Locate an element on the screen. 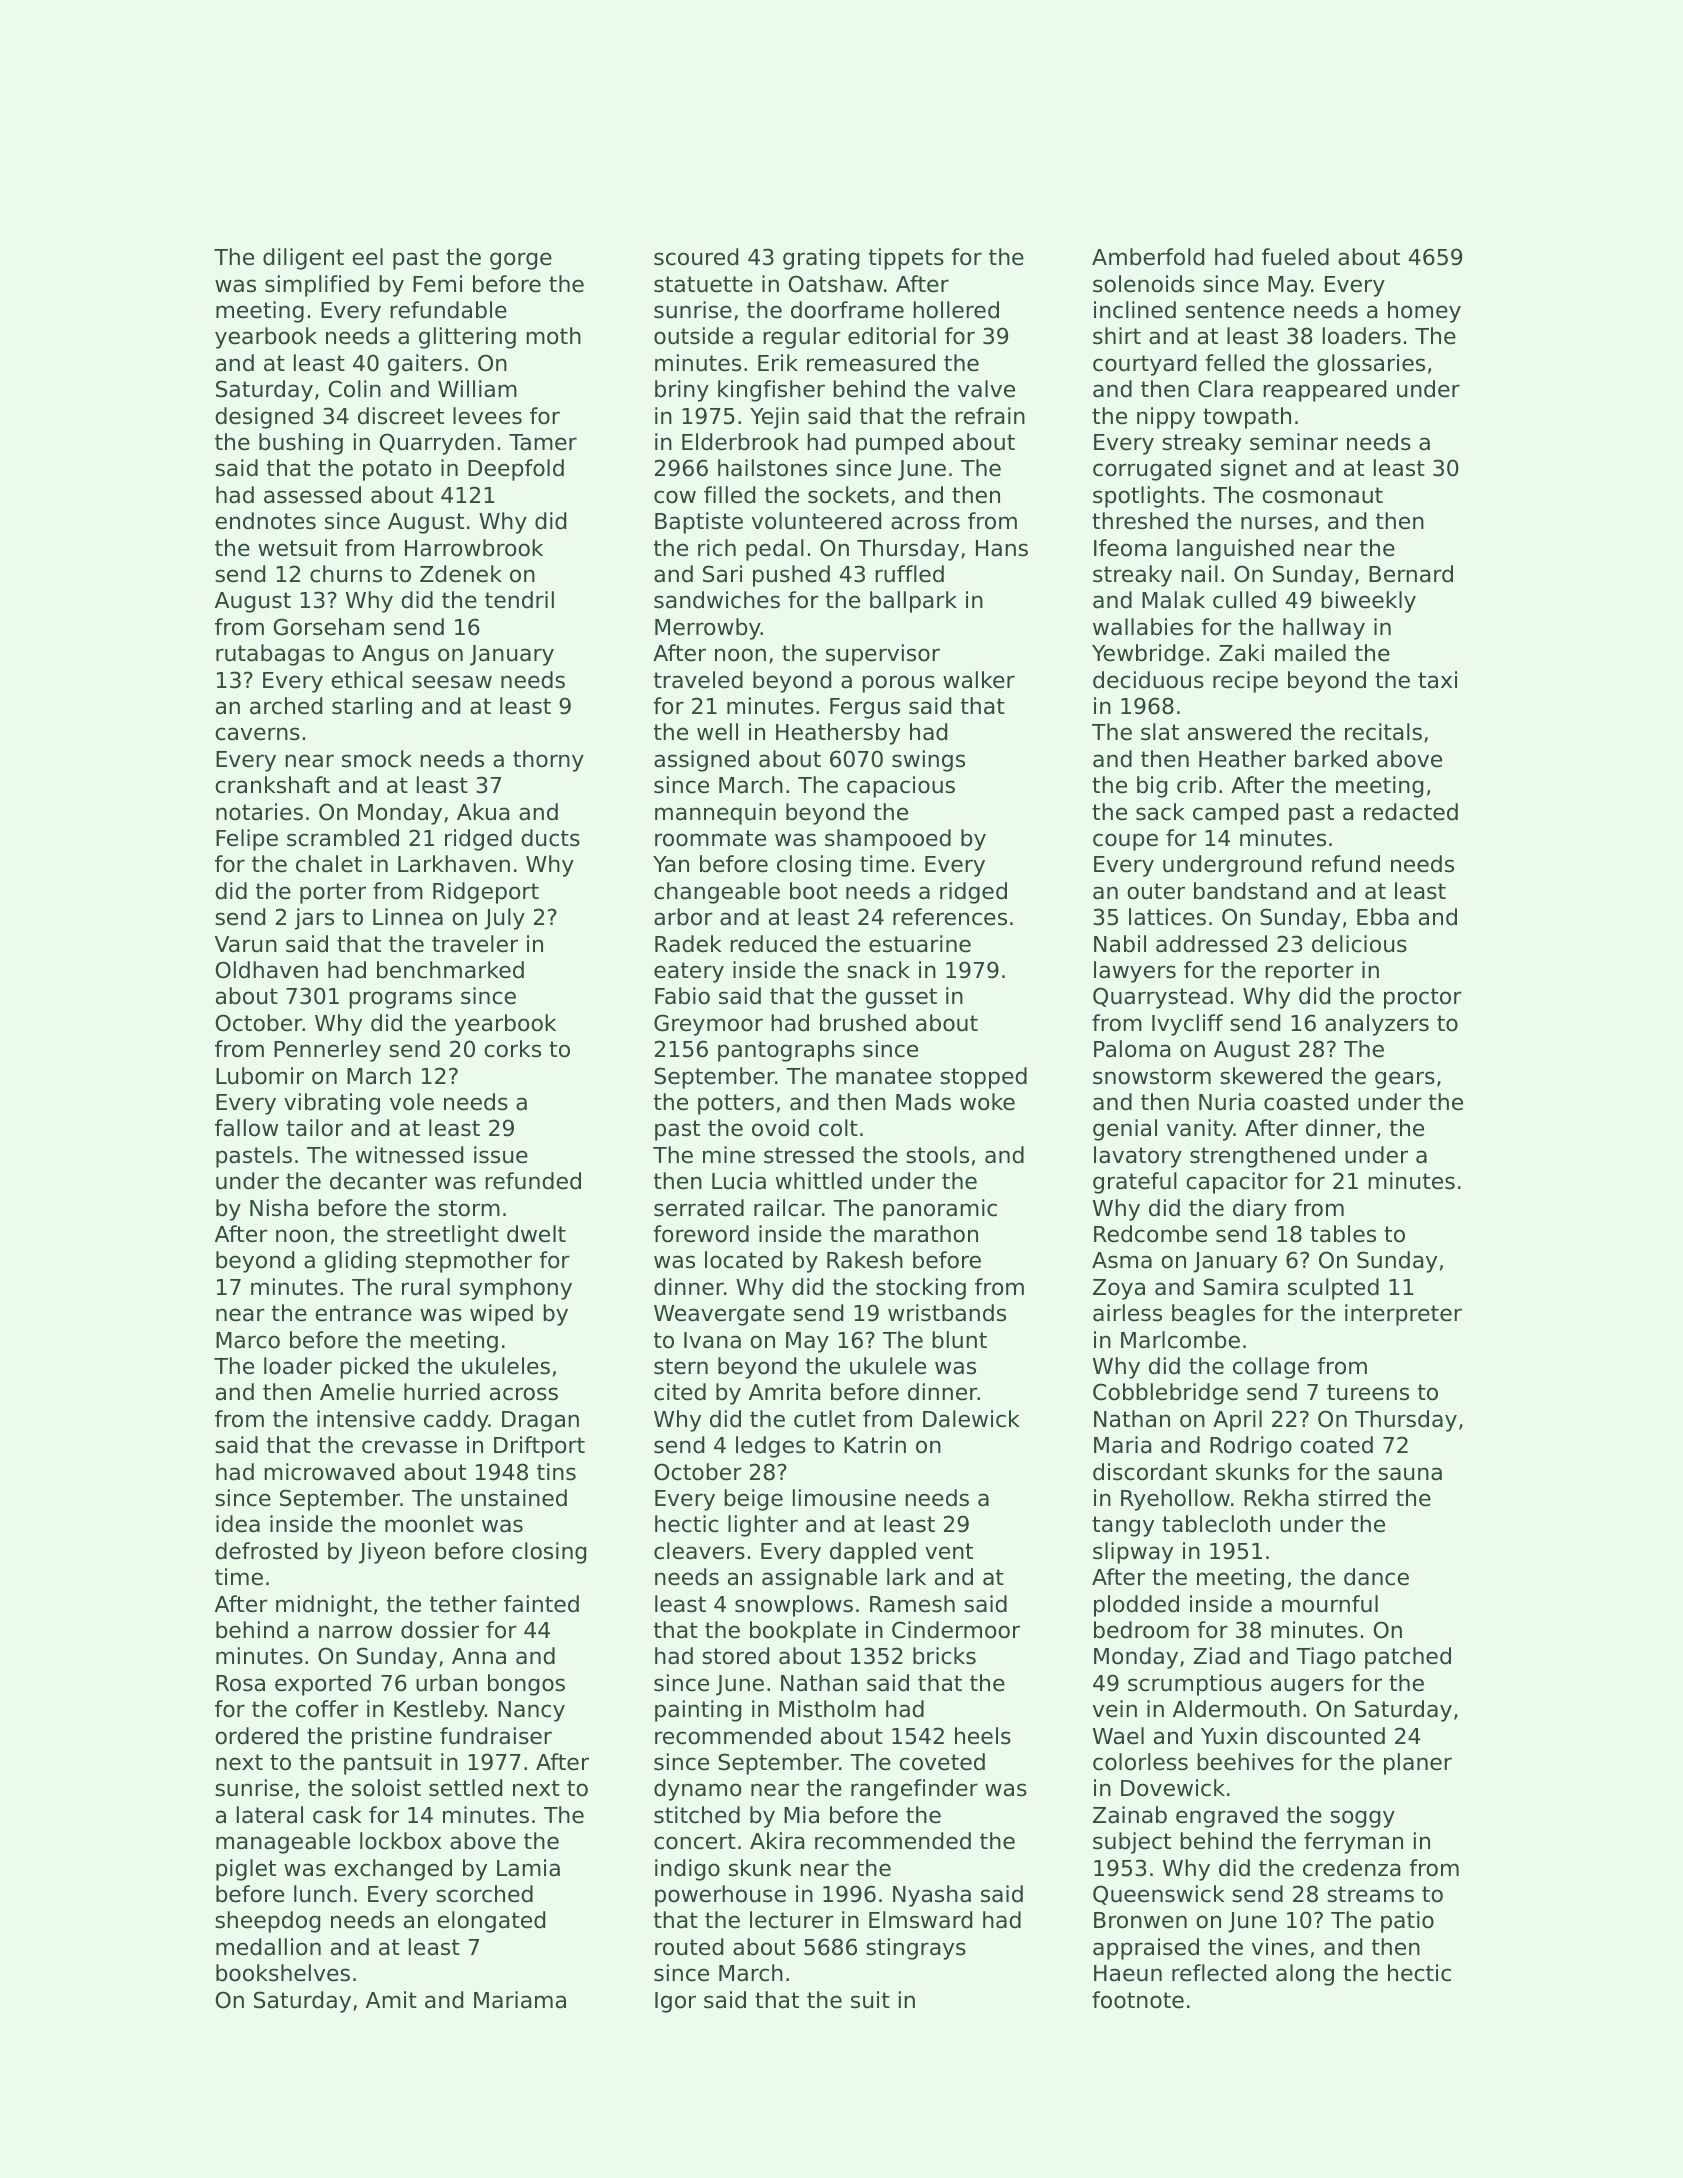 The height and width of the screenshot is (2178, 1683). Rekha is located at coordinates (1276, 1498).
